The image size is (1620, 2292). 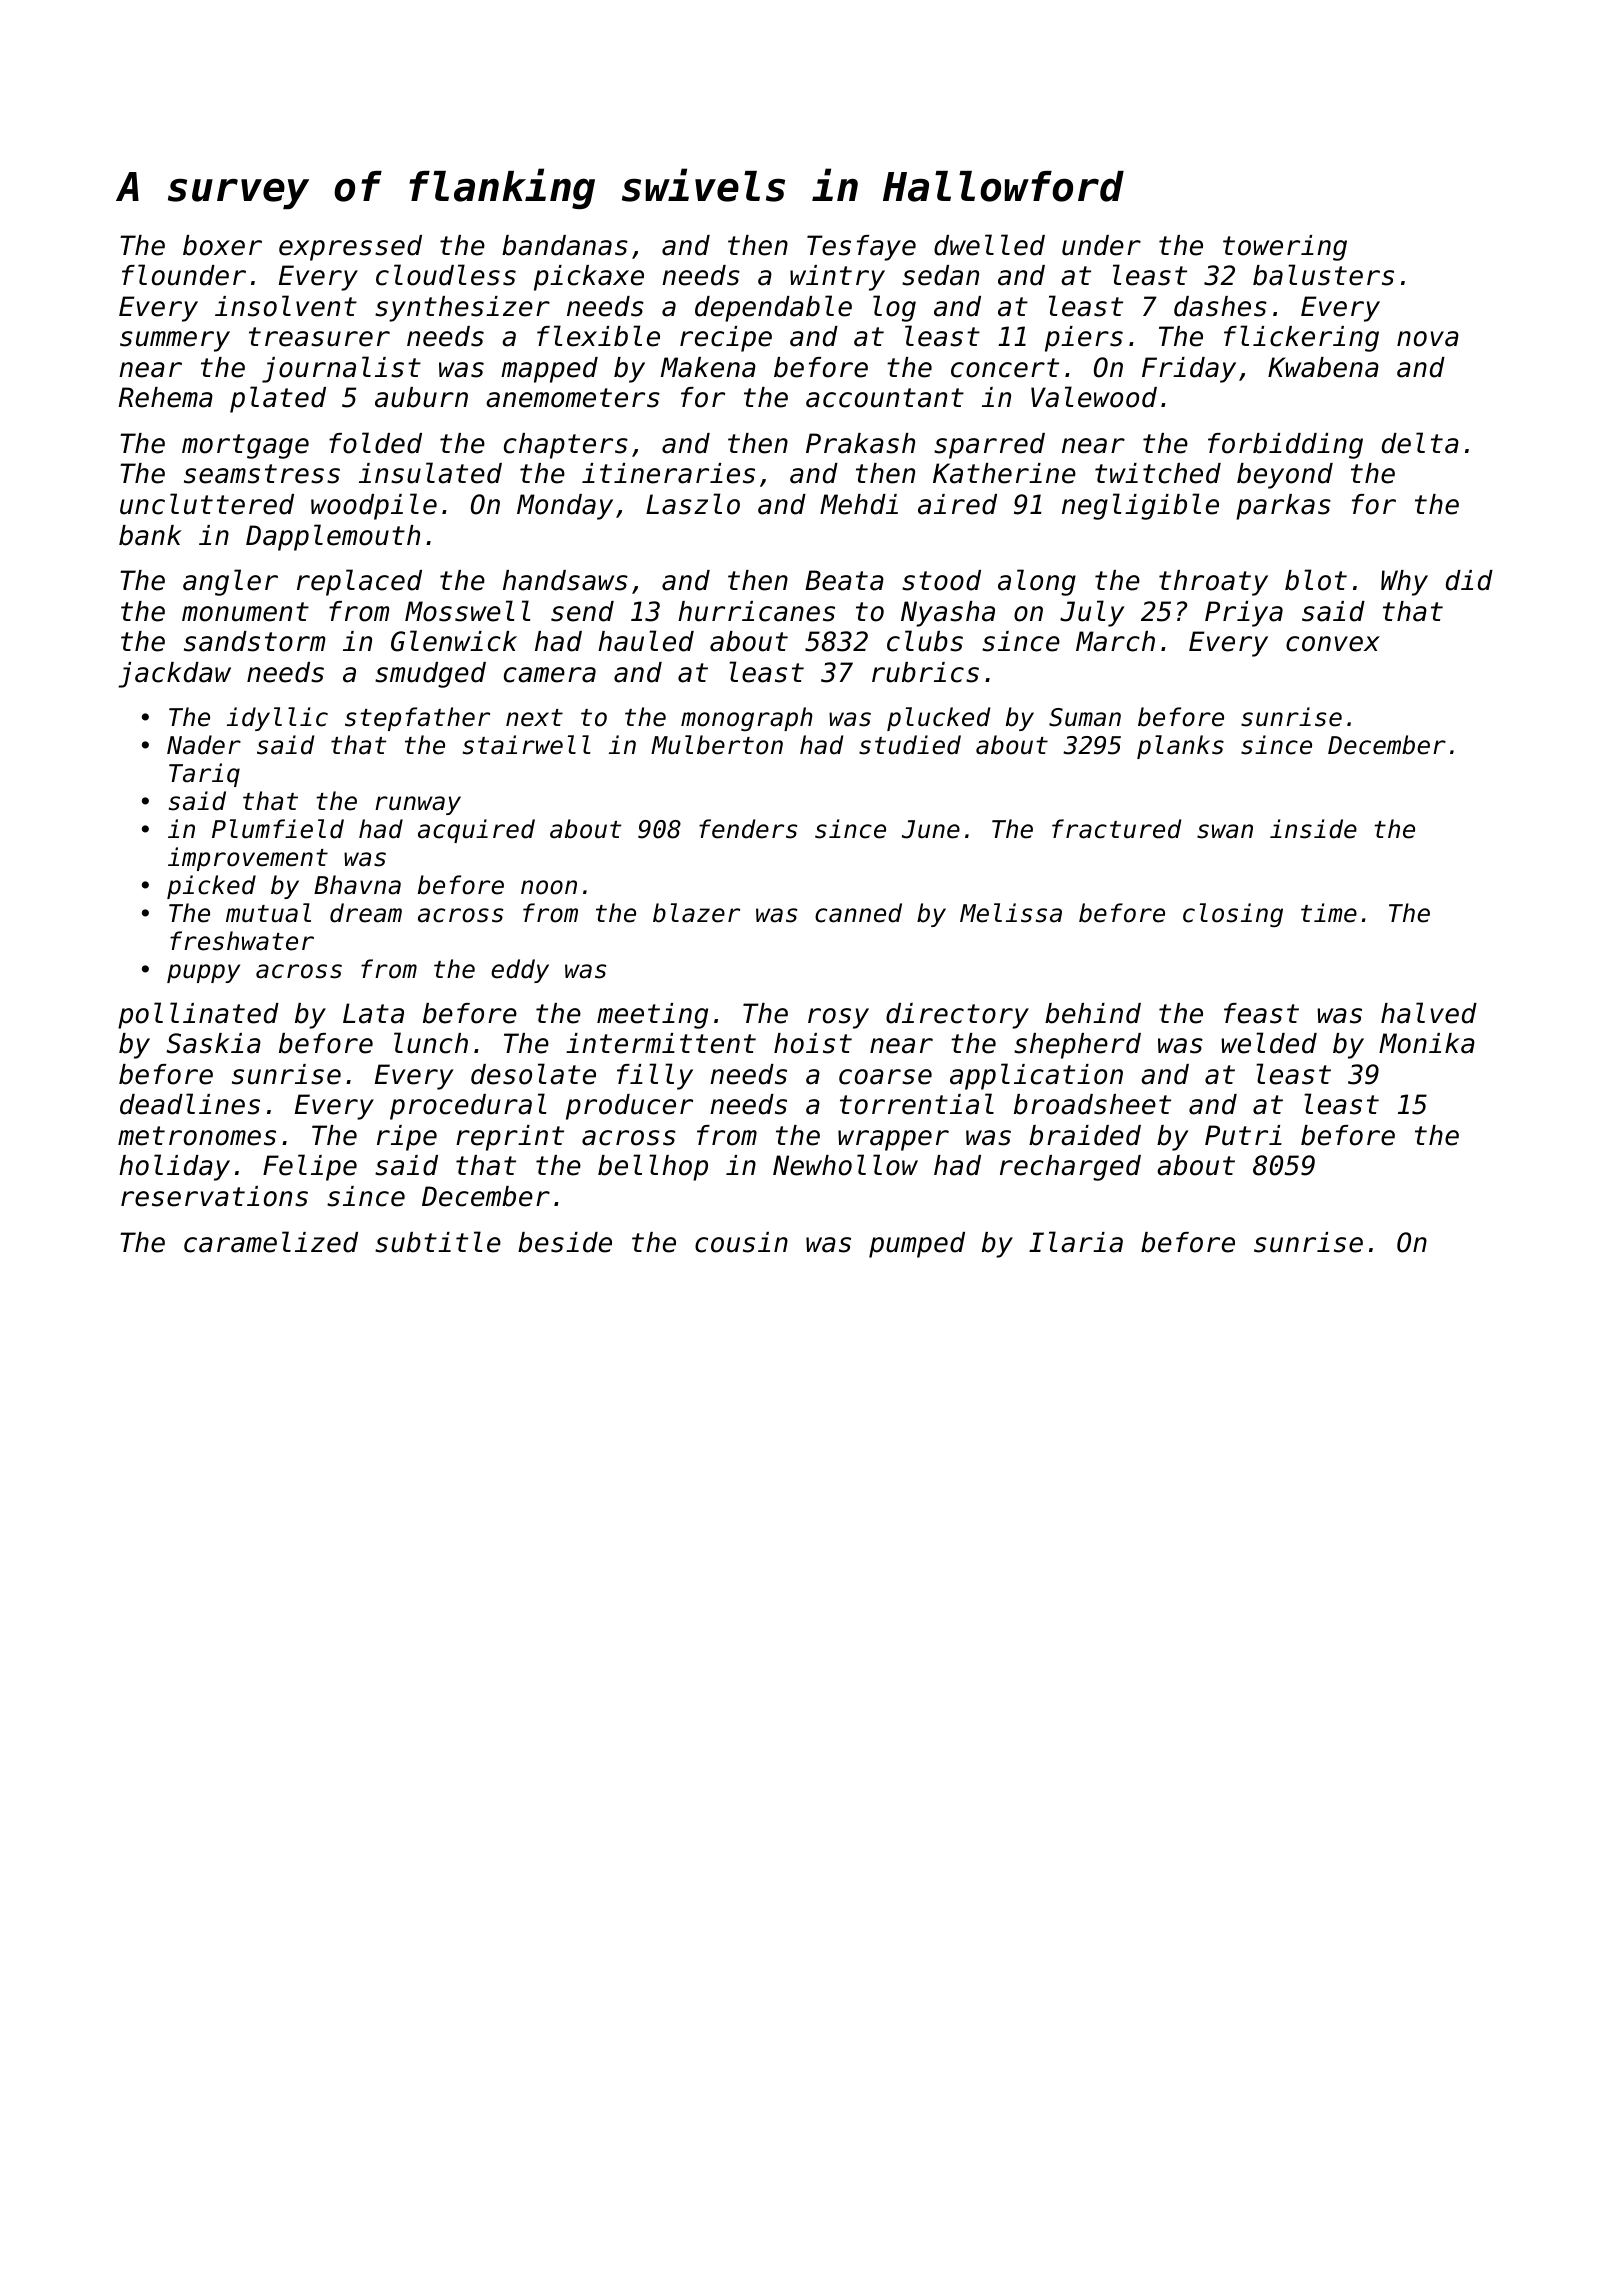 What do you see at coordinates (197, 1136) in the screenshot?
I see `metronomes` at bounding box center [197, 1136].
